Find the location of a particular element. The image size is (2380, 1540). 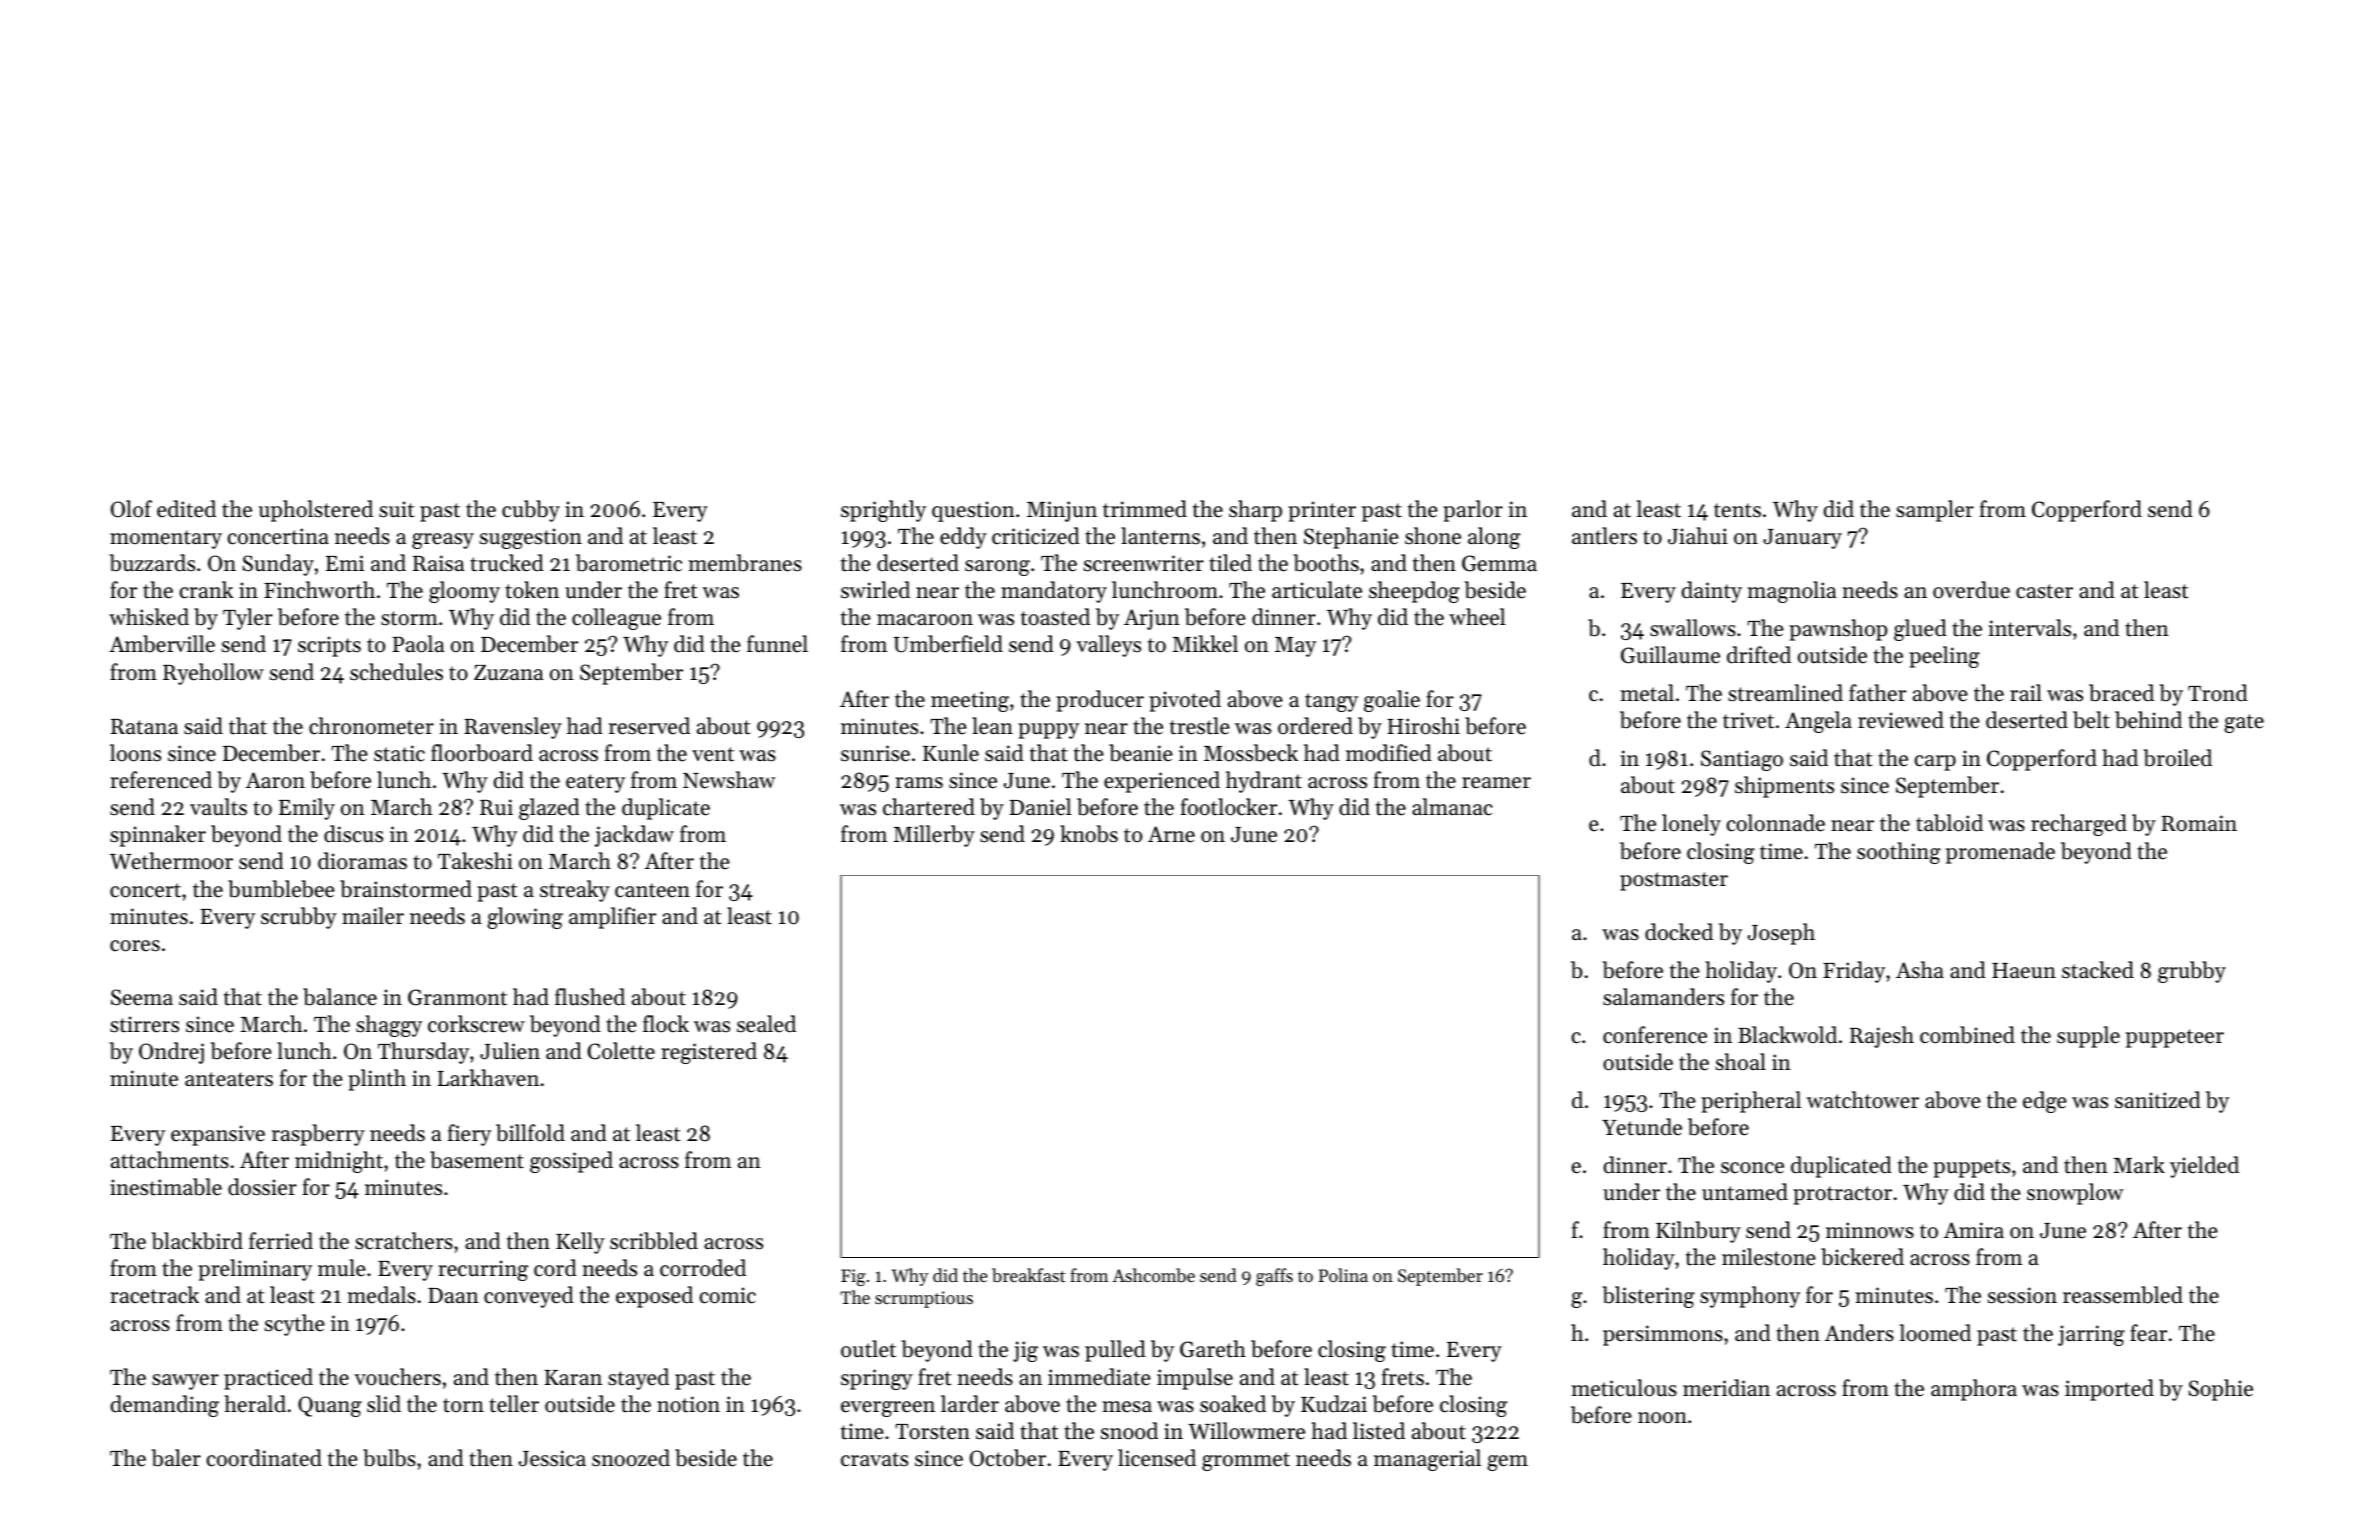

sealed is located at coordinates (766, 1024).
